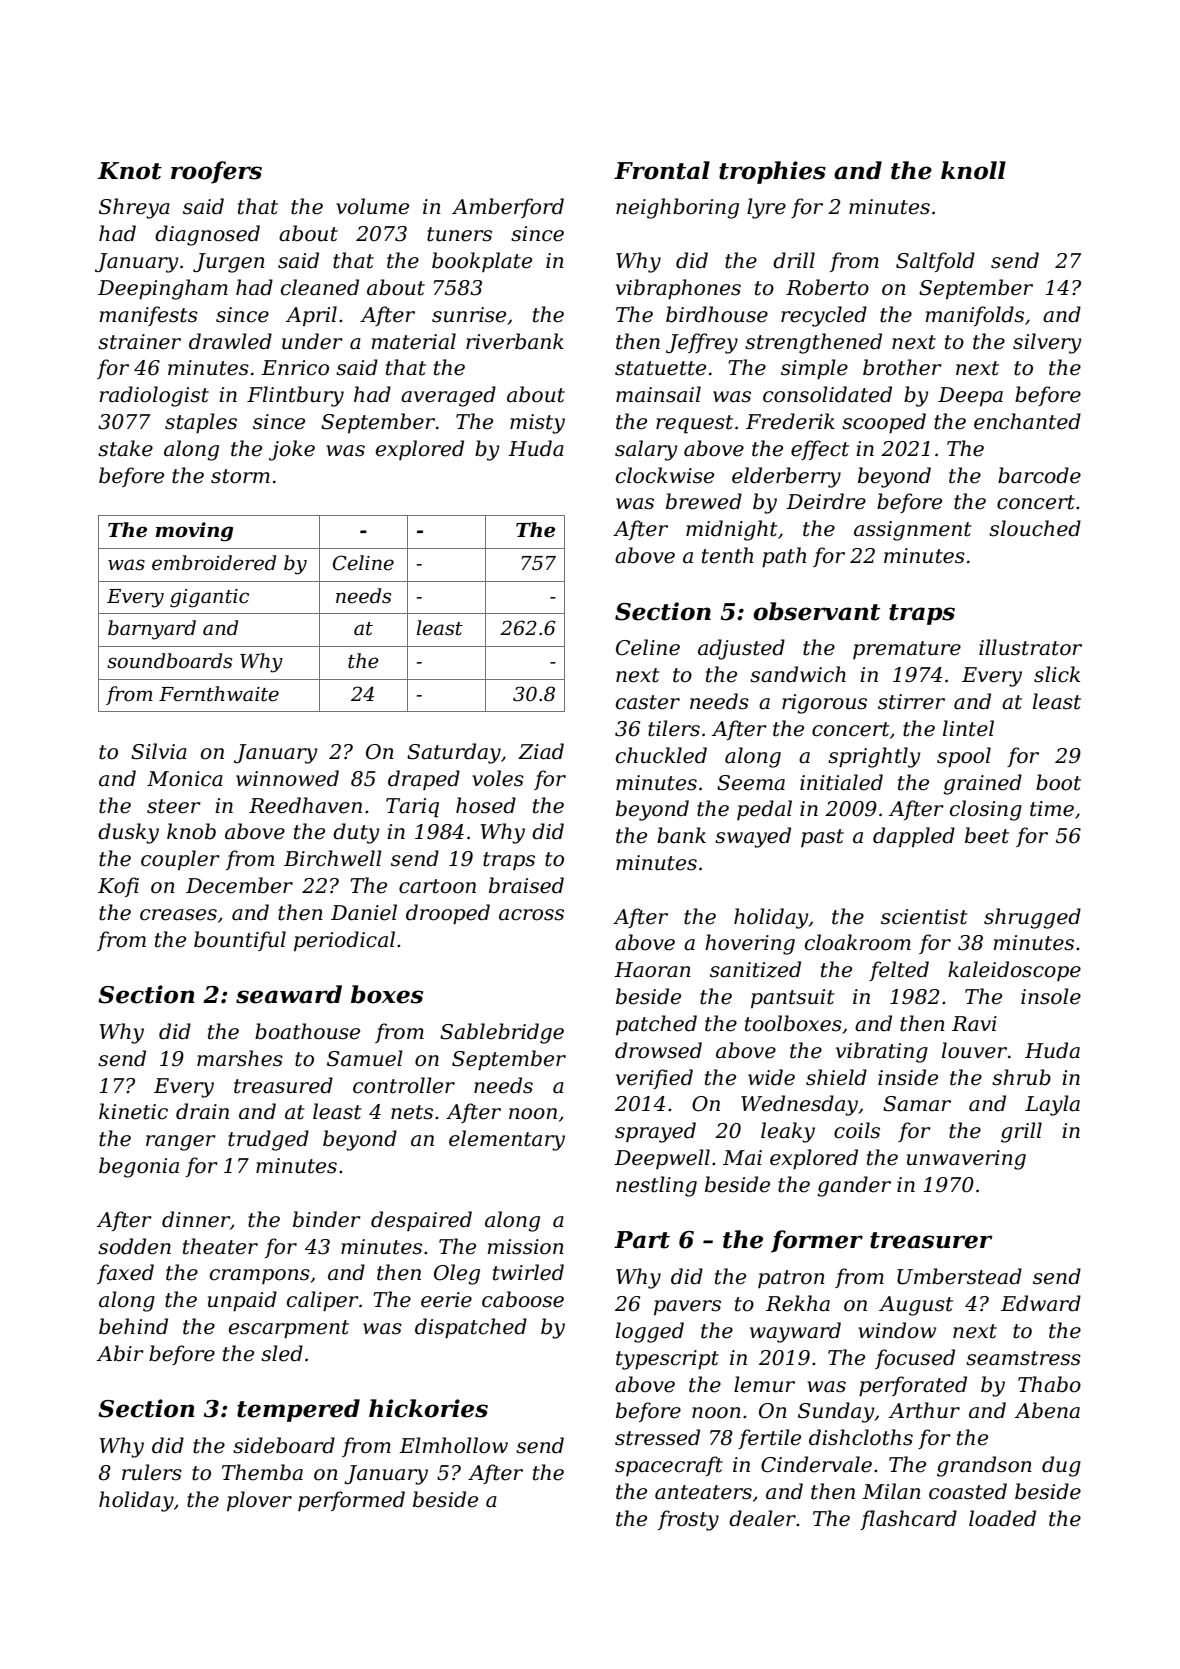  I want to click on unwavering, so click(966, 1160).
